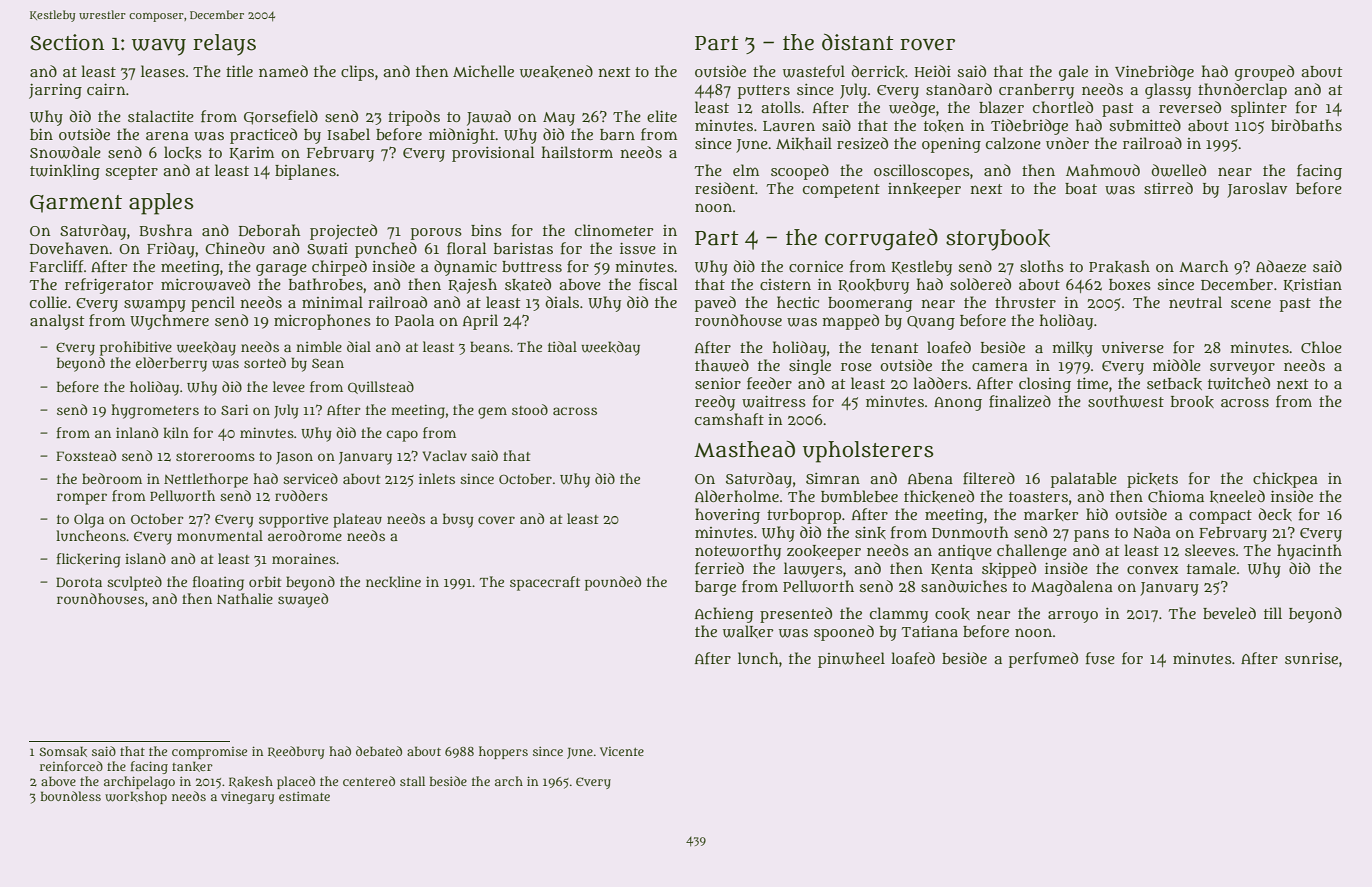  I want to click on Wychmere, so click(169, 322).
